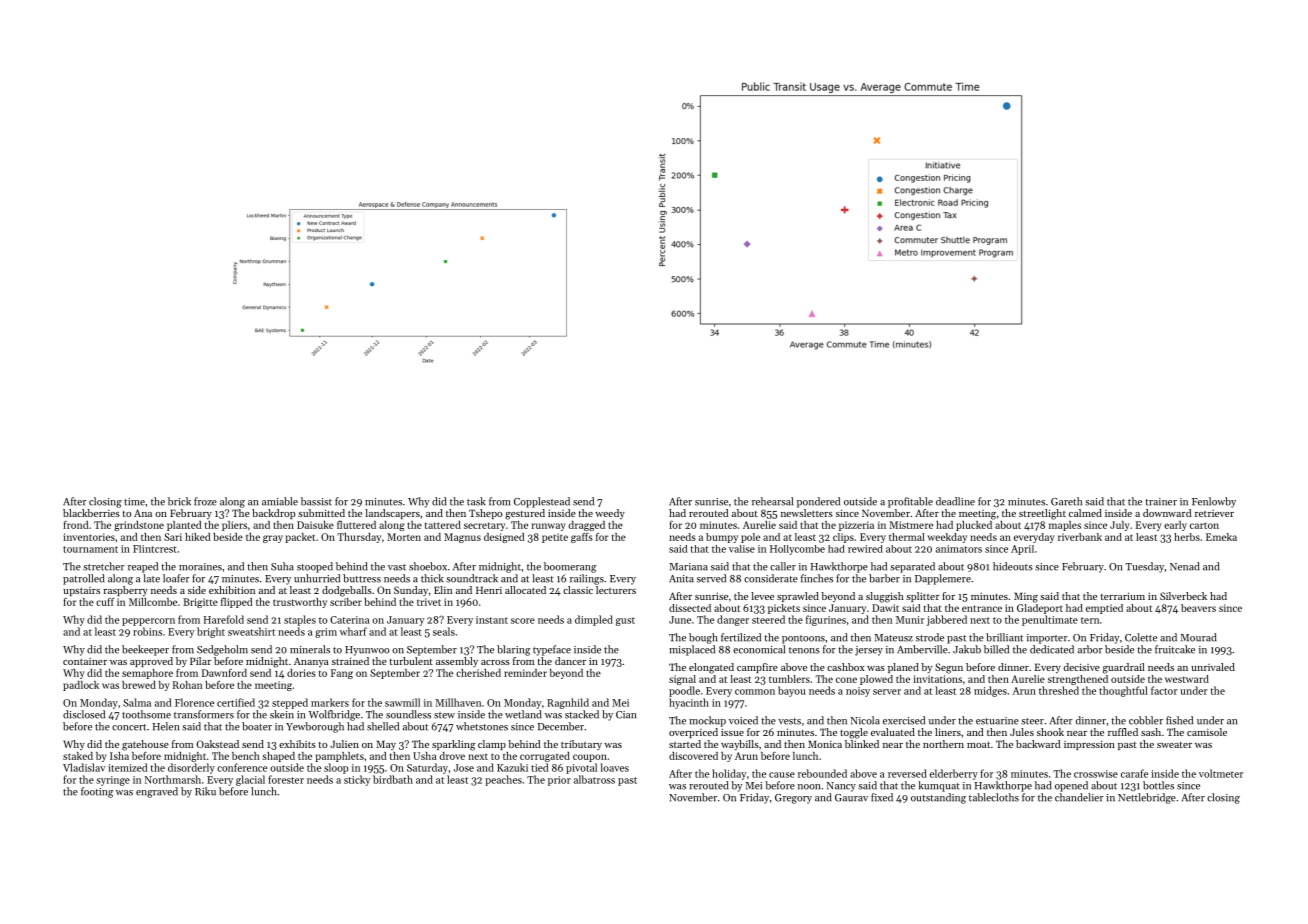 The width and height of the screenshot is (1308, 924). What do you see at coordinates (846, 680) in the screenshot?
I see `cone` at bounding box center [846, 680].
